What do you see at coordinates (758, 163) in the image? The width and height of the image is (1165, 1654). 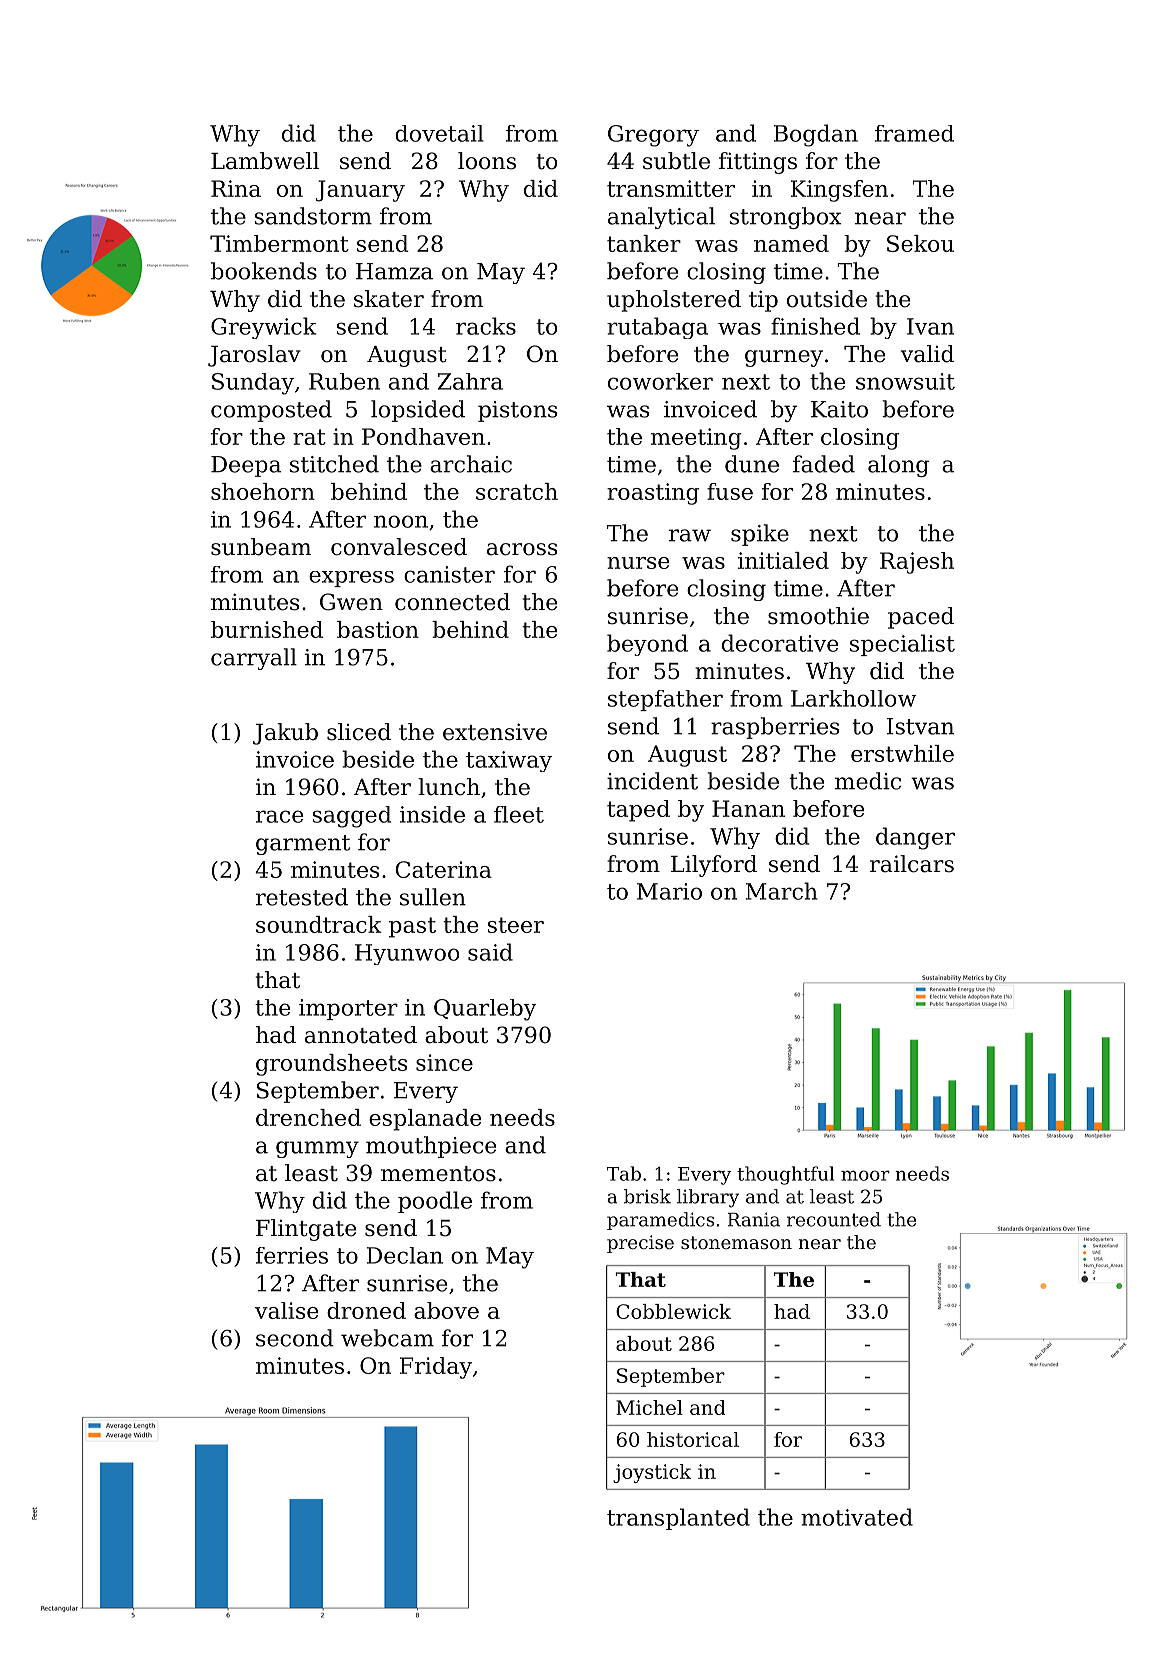 I see `fittings` at bounding box center [758, 163].
